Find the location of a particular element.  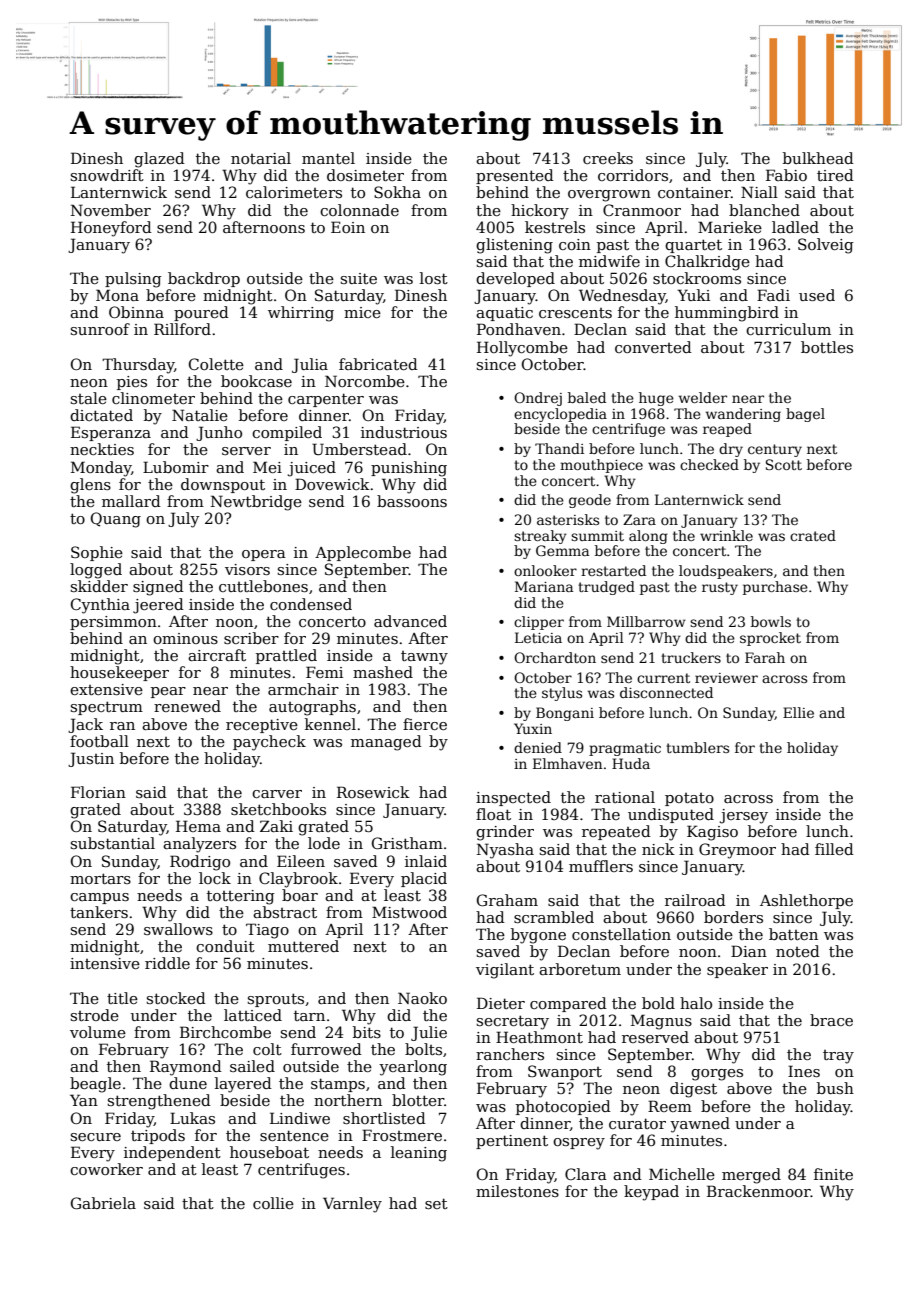

Mistwood is located at coordinates (409, 912).
